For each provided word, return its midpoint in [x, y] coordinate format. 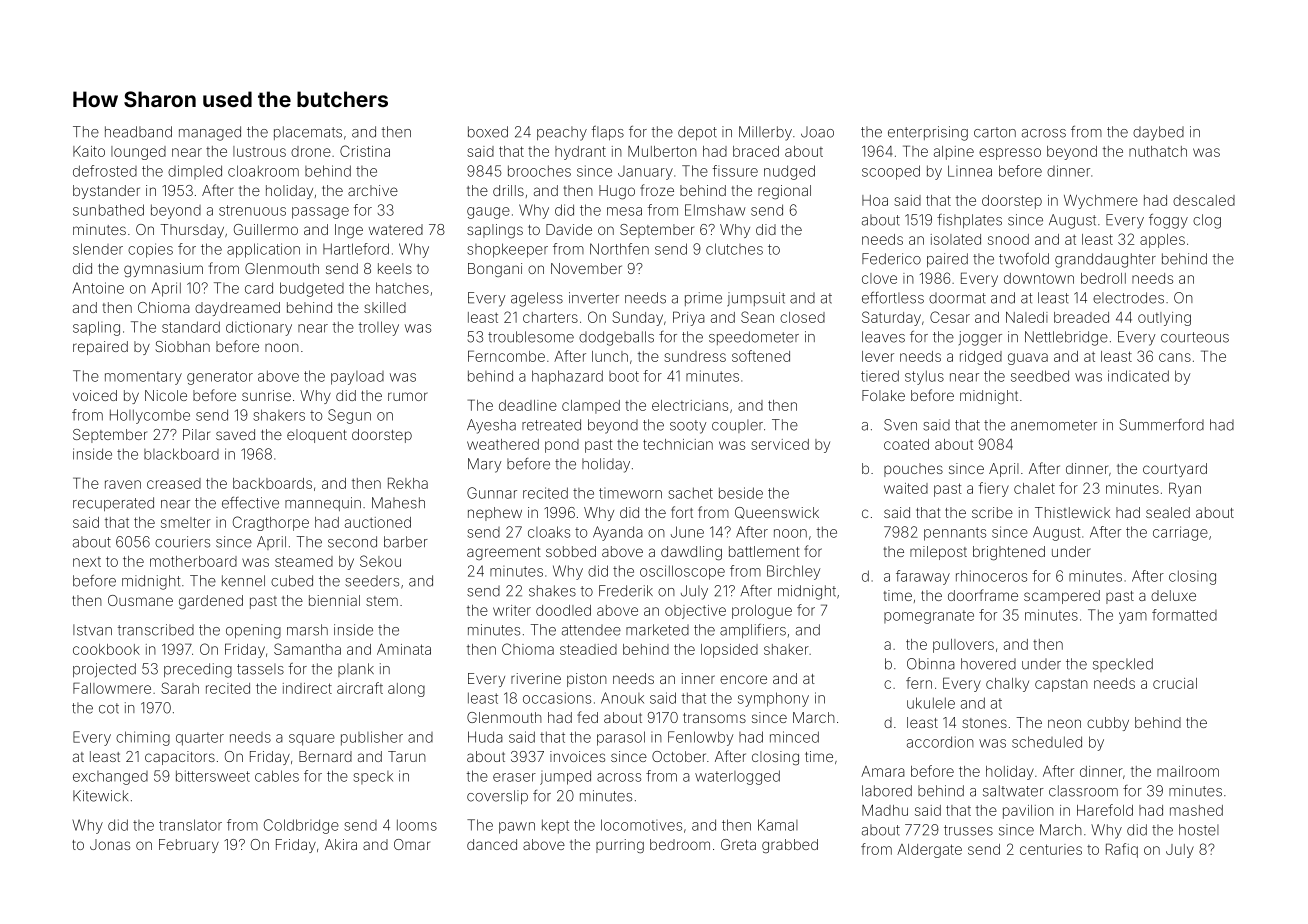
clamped [591, 407]
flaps [608, 133]
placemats [308, 133]
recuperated [113, 504]
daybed [1158, 133]
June [687, 532]
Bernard [325, 756]
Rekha [408, 483]
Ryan [1185, 489]
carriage [1180, 533]
